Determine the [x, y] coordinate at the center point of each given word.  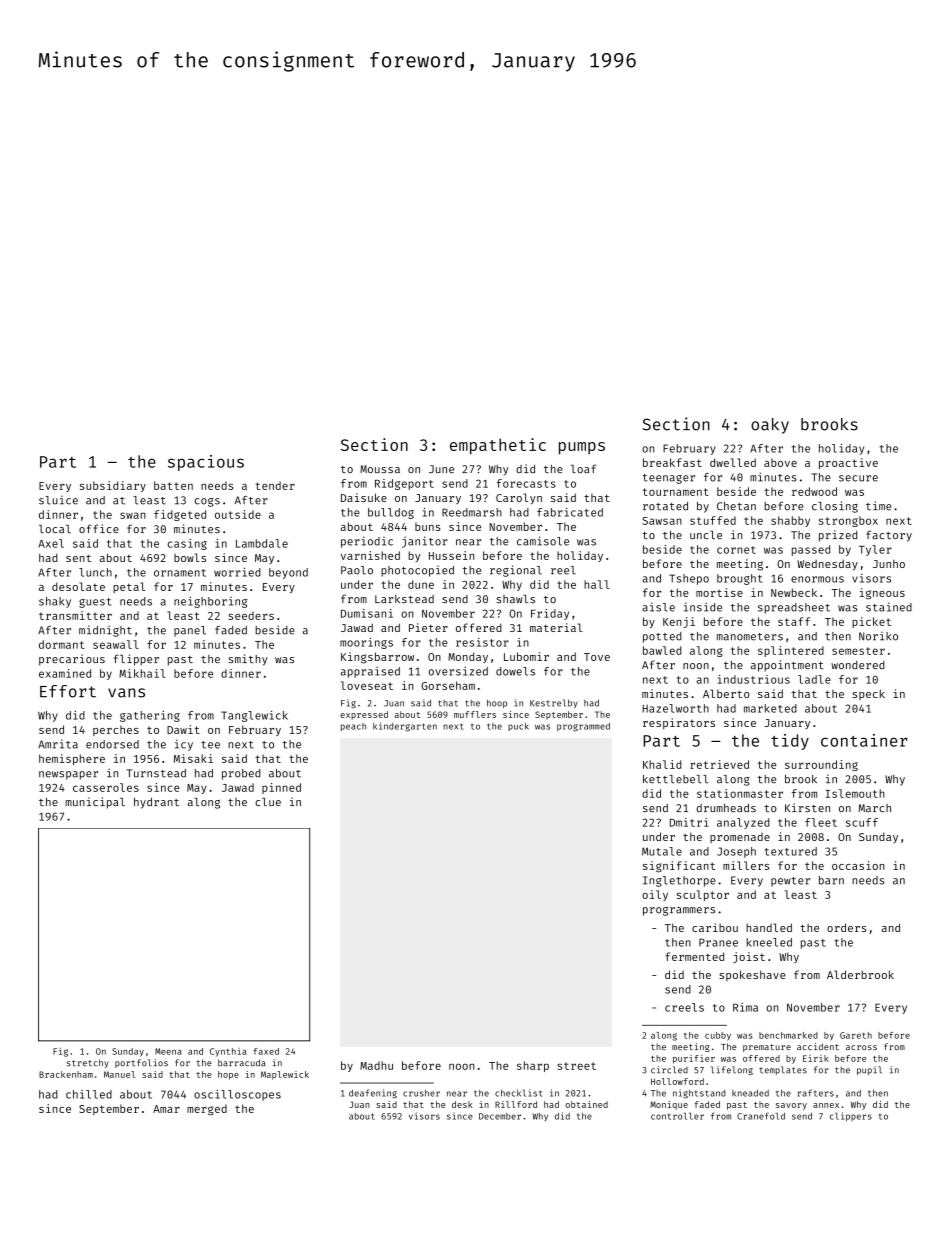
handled [769, 927]
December [500, 1116]
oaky [770, 426]
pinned [281, 788]
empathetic [498, 446]
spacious [206, 463]
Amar [166, 1109]
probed [241, 774]
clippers [851, 1116]
